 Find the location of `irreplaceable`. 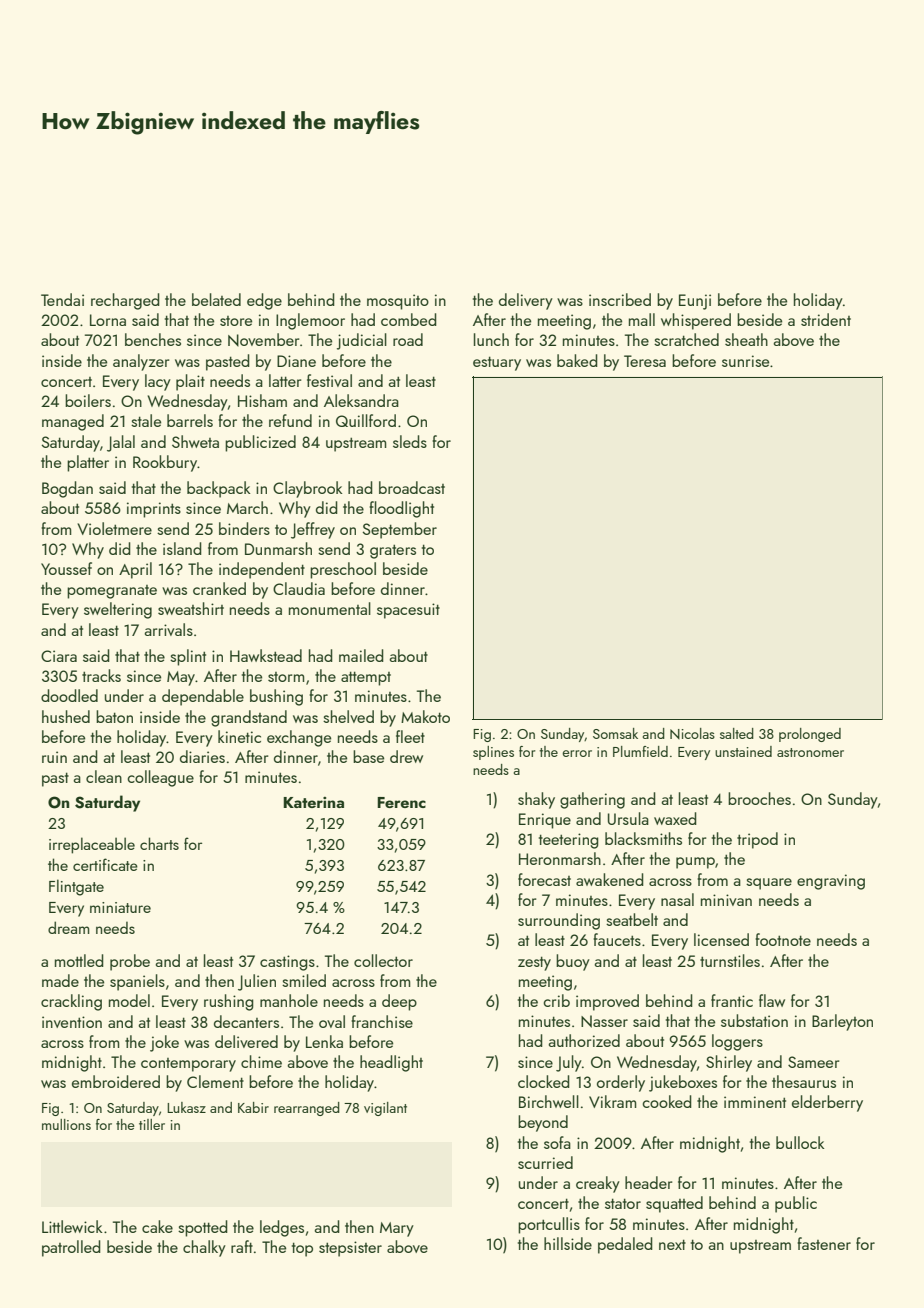

irreplaceable is located at coordinates (92, 845).
